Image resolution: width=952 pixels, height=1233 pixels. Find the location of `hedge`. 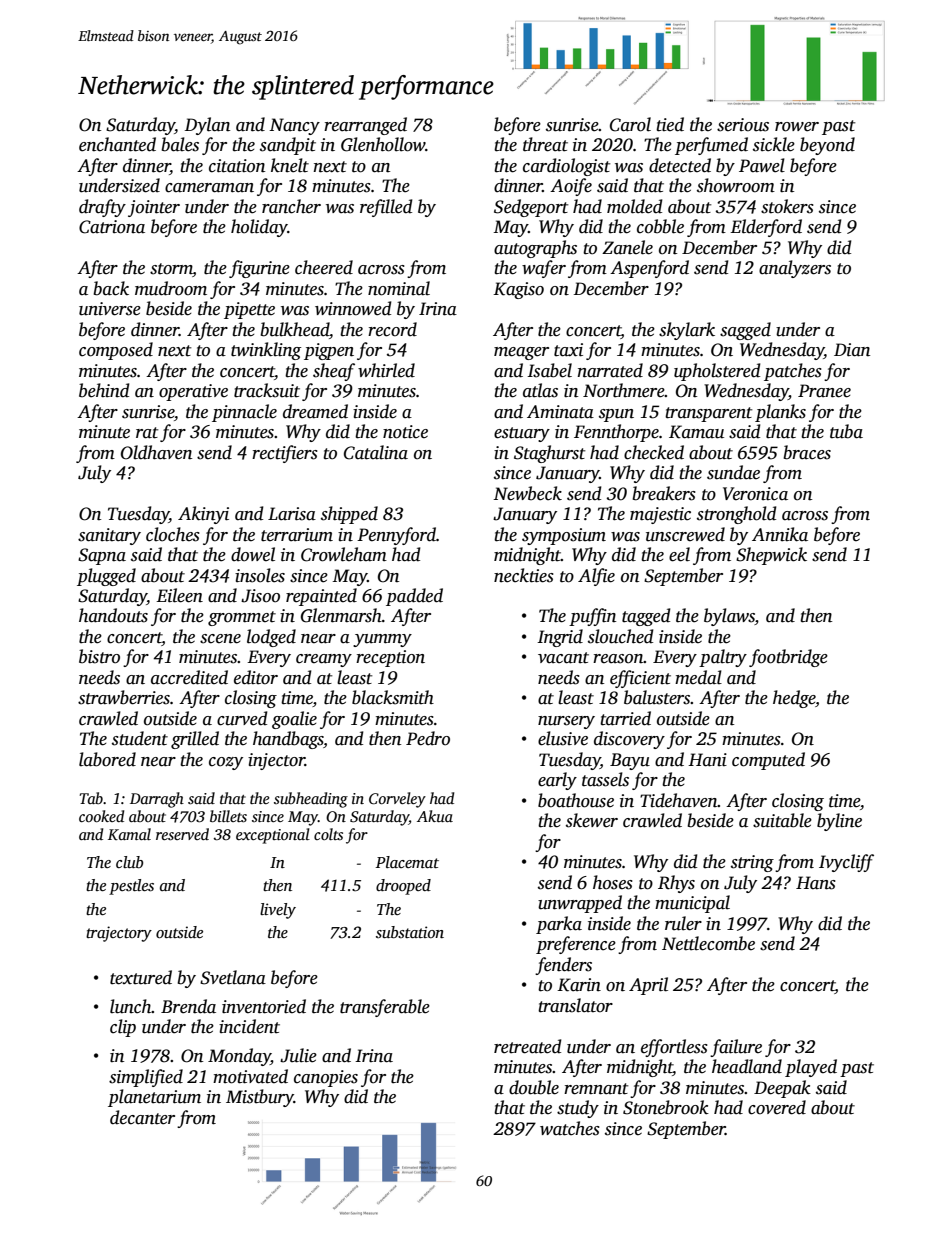

hedge is located at coordinates (794, 699).
